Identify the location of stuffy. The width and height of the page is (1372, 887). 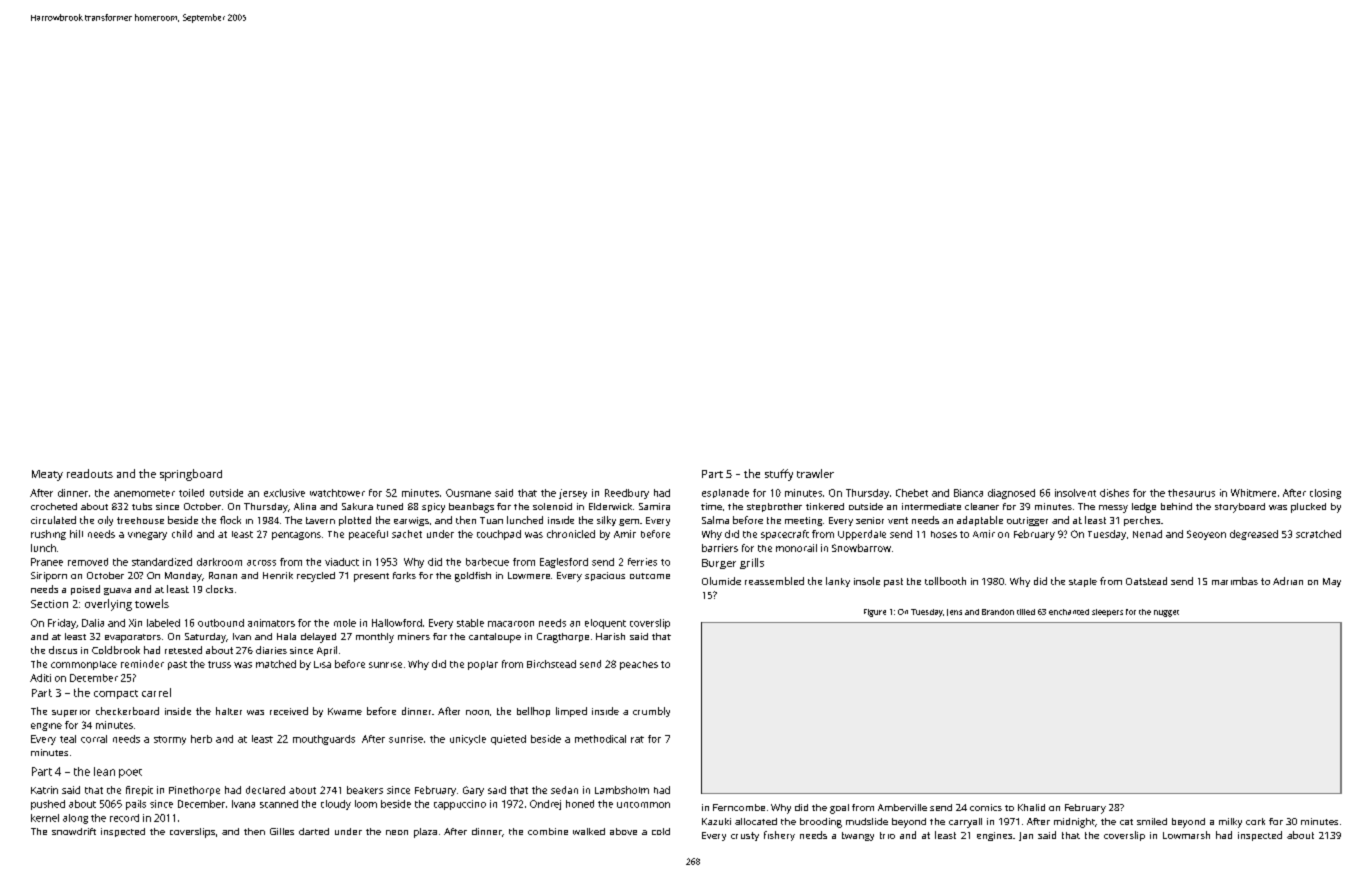
(779, 475).
